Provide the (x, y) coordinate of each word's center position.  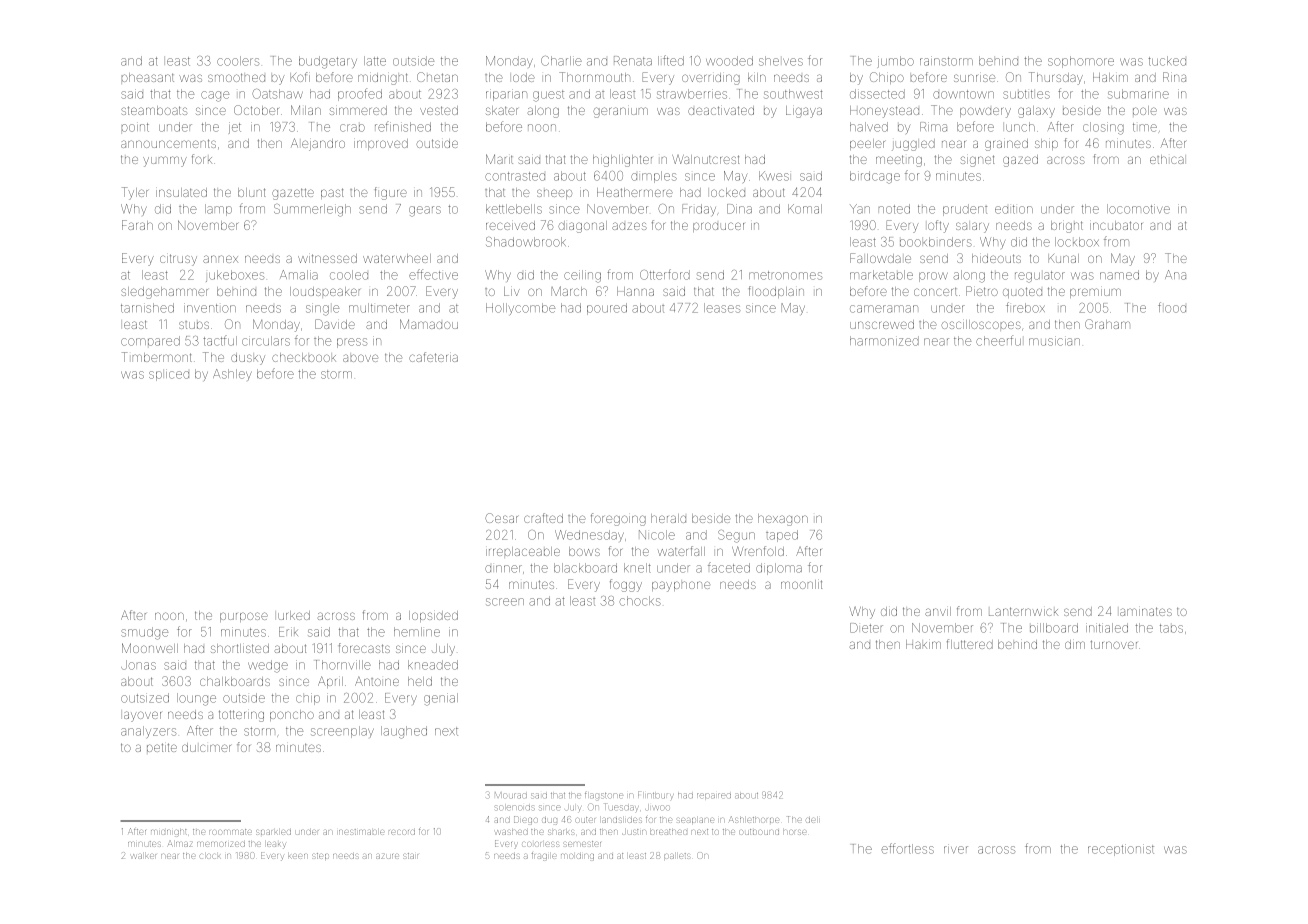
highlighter (622, 161)
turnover (1114, 644)
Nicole (657, 535)
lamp (218, 210)
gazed (1020, 161)
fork (202, 159)
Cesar (501, 518)
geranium (620, 112)
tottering (241, 716)
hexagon (783, 520)
